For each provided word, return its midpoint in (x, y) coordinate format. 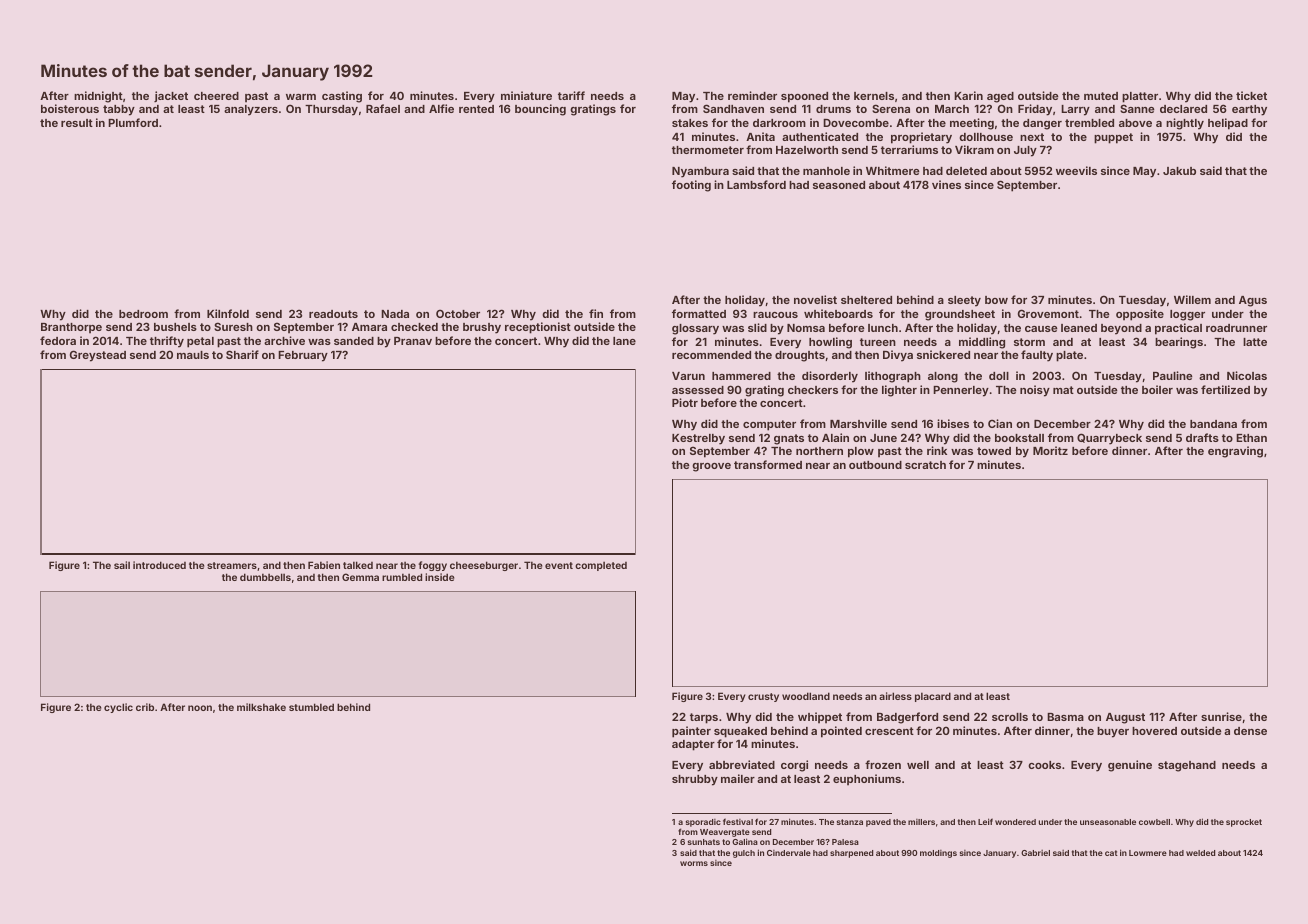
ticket (1251, 95)
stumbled (311, 707)
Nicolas (1247, 375)
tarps (704, 718)
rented (476, 109)
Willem (1192, 299)
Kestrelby (698, 439)
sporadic (703, 823)
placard (933, 697)
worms (694, 863)
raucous (775, 315)
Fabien (324, 565)
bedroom (143, 314)
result (77, 123)
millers (921, 822)
